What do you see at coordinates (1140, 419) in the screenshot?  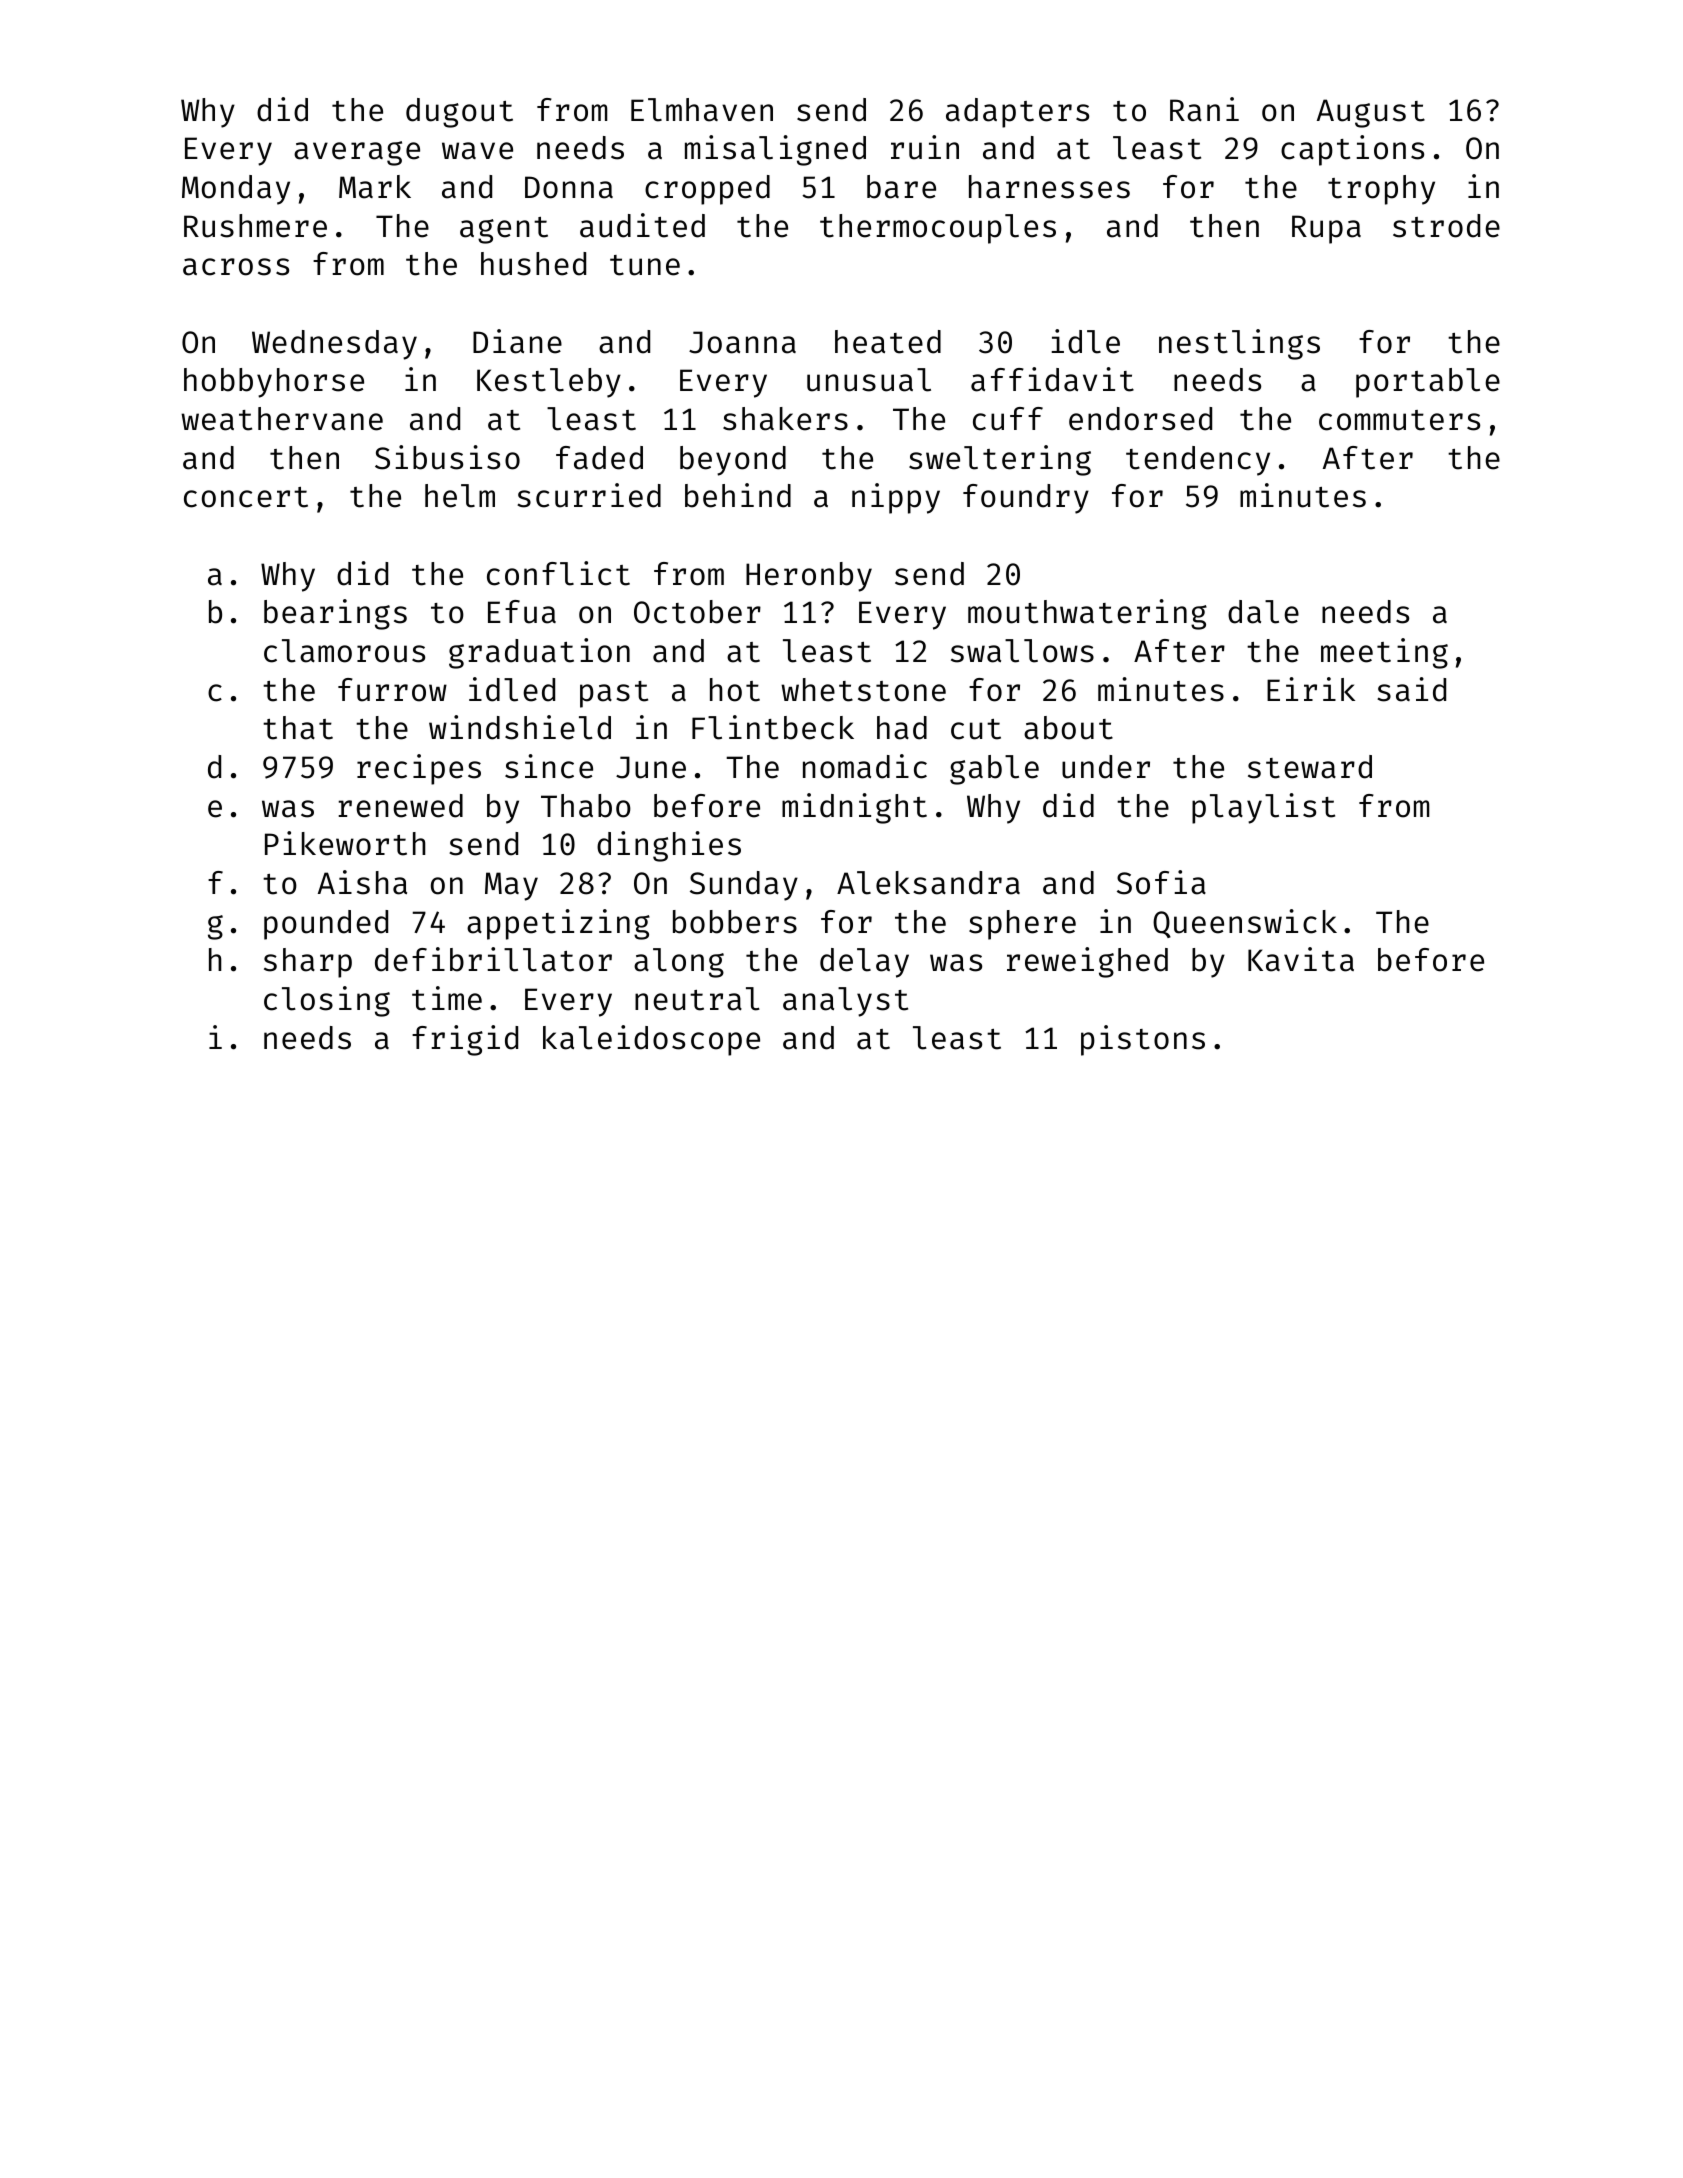 I see `endorsed` at bounding box center [1140, 419].
